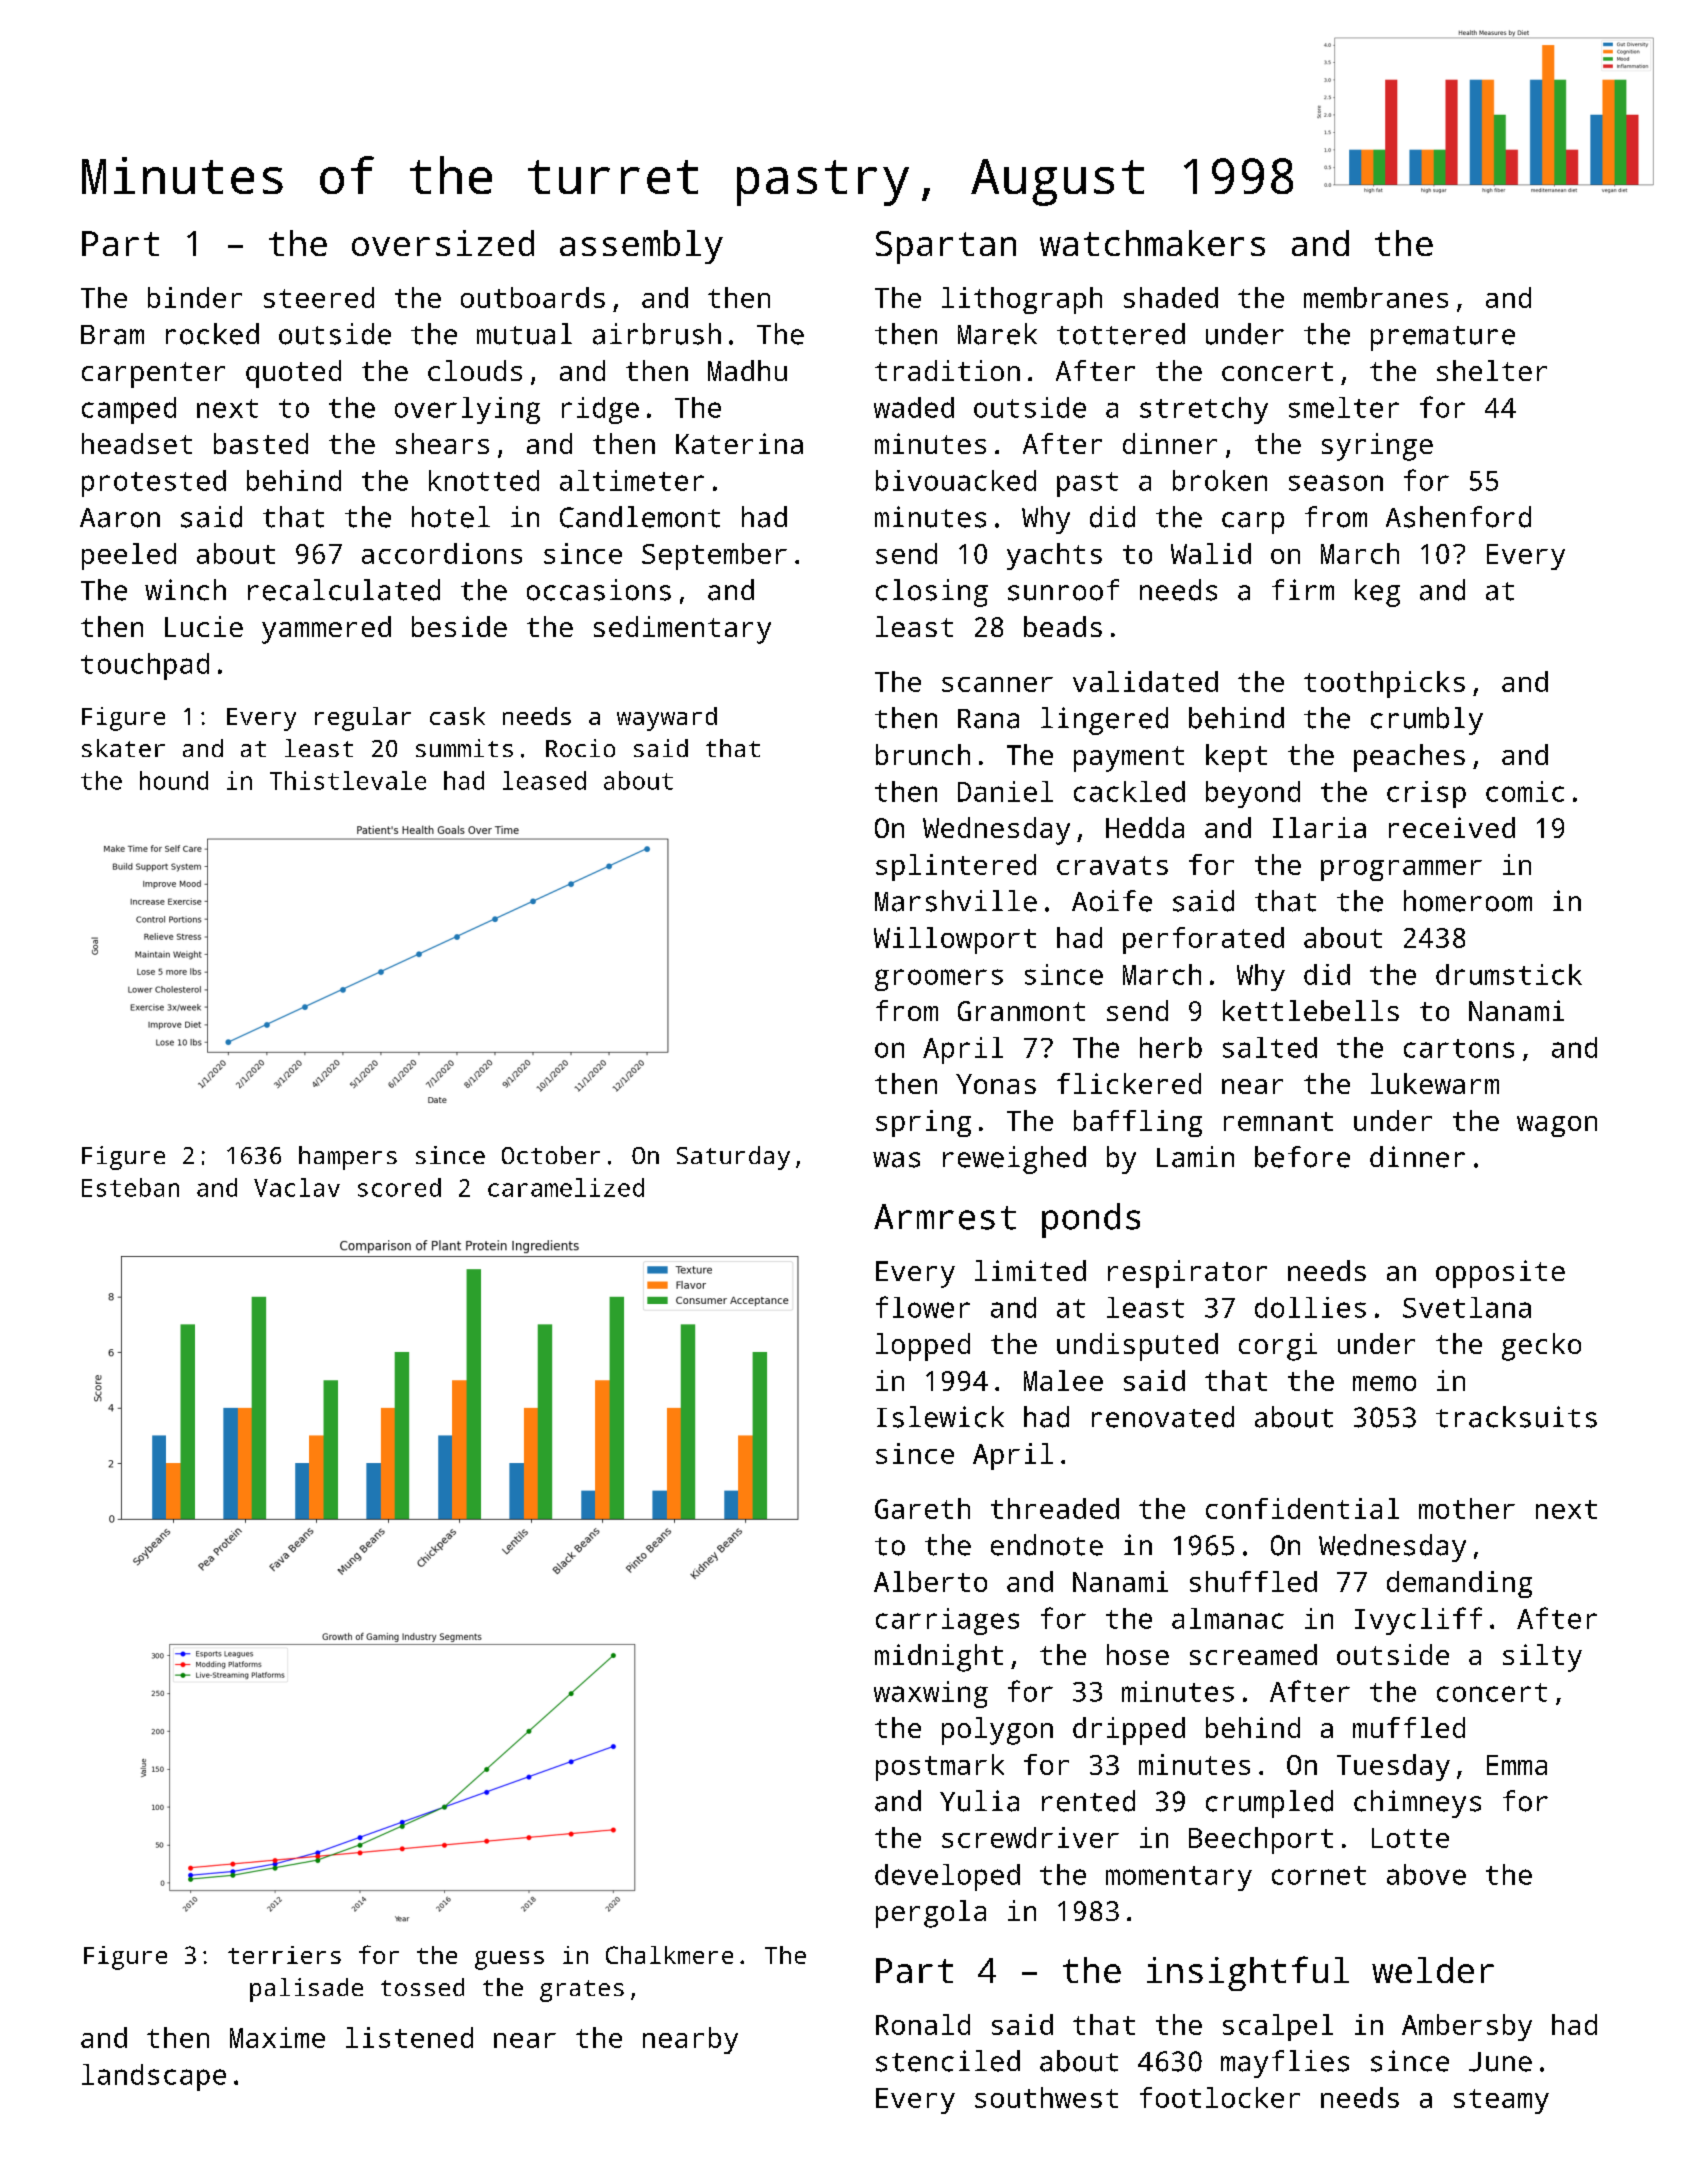 The width and height of the image is (1683, 2178). Describe the element at coordinates (739, 443) in the image. I see `Katerina` at that location.
